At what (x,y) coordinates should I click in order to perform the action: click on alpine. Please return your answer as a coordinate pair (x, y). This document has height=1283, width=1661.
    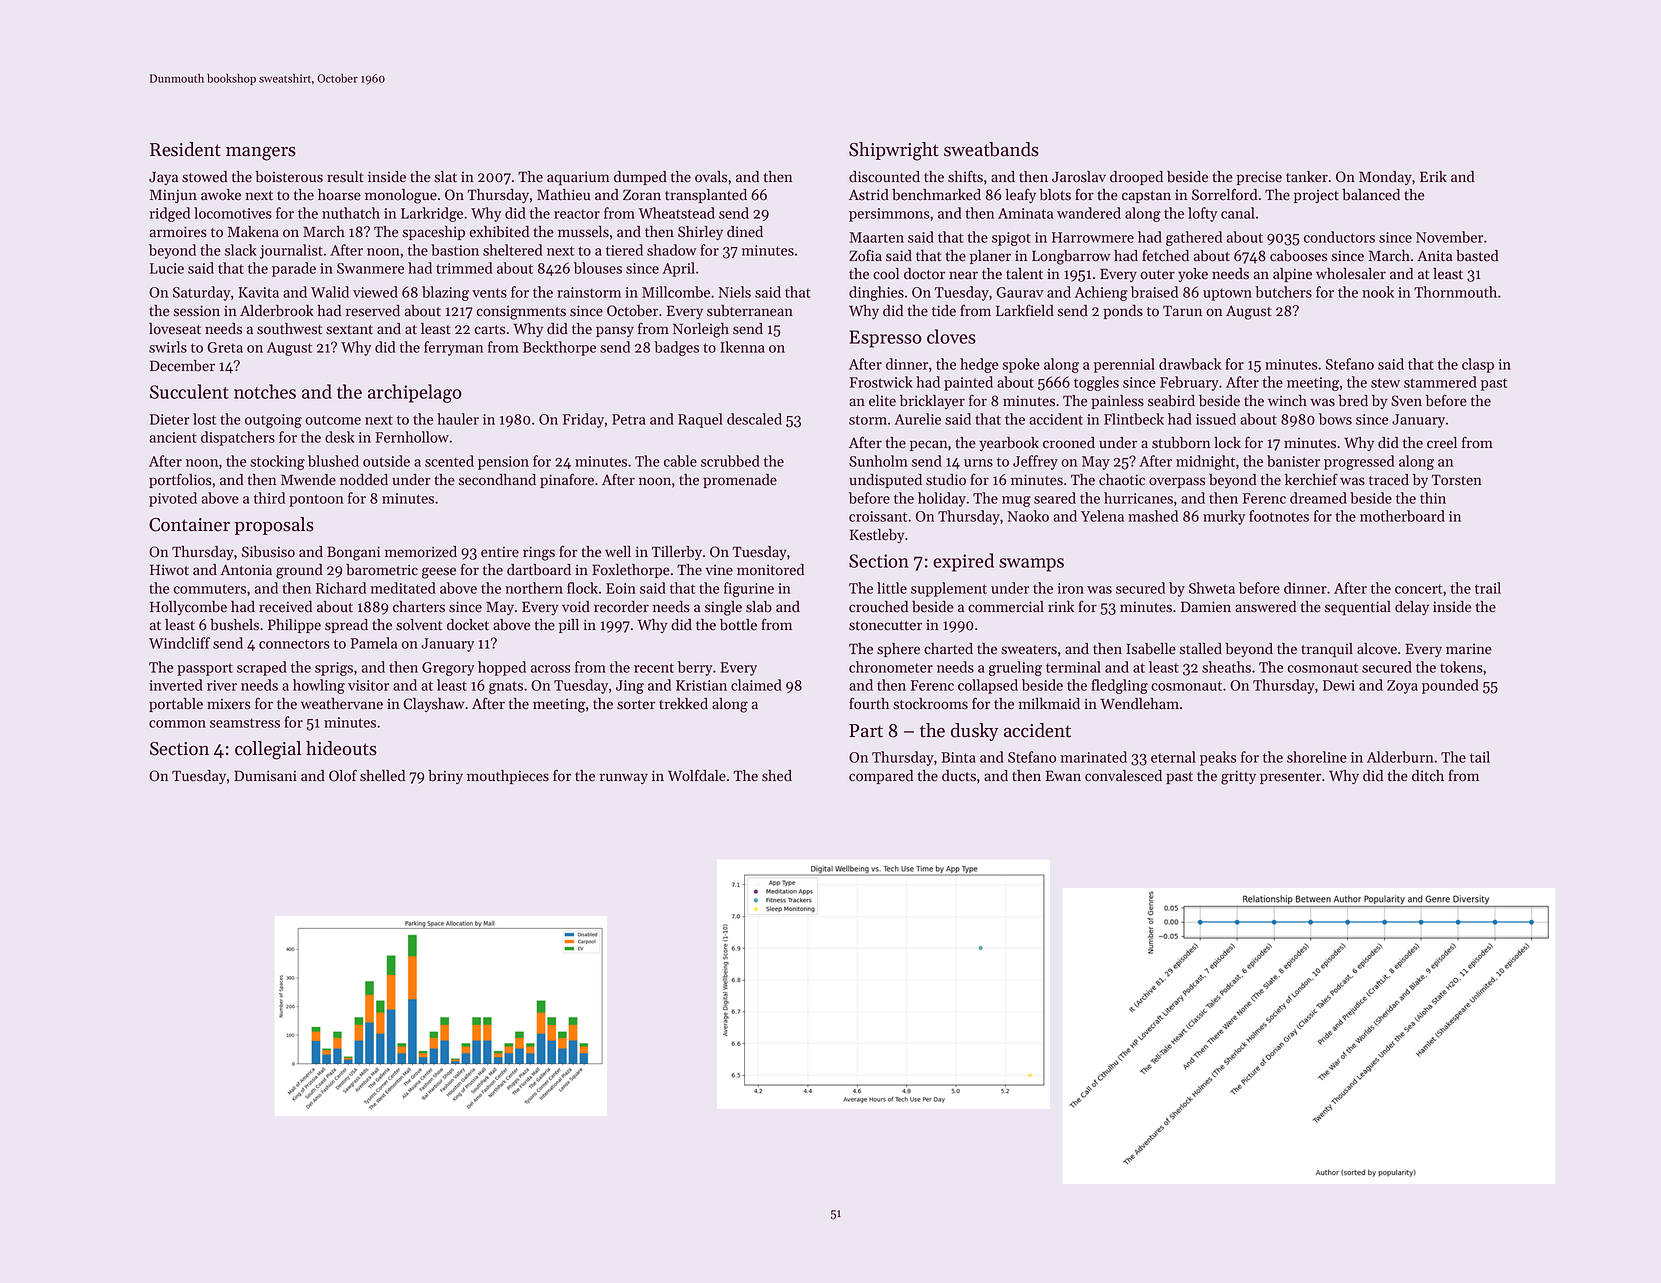
    Looking at the image, I should click on (1292, 275).
